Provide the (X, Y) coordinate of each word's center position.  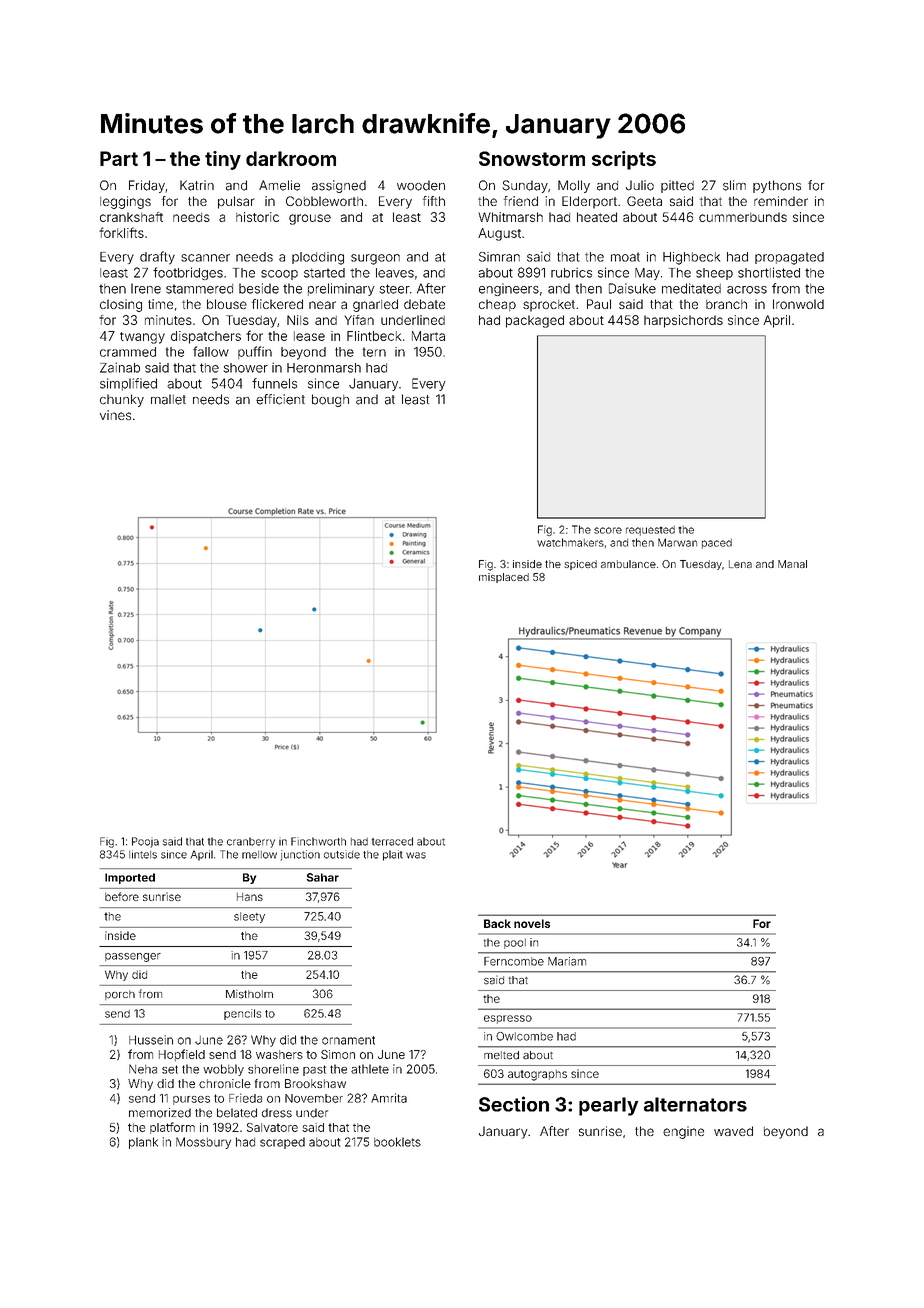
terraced (392, 841)
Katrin (197, 185)
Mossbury (203, 1143)
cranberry (251, 842)
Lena (740, 564)
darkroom (291, 158)
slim (734, 185)
